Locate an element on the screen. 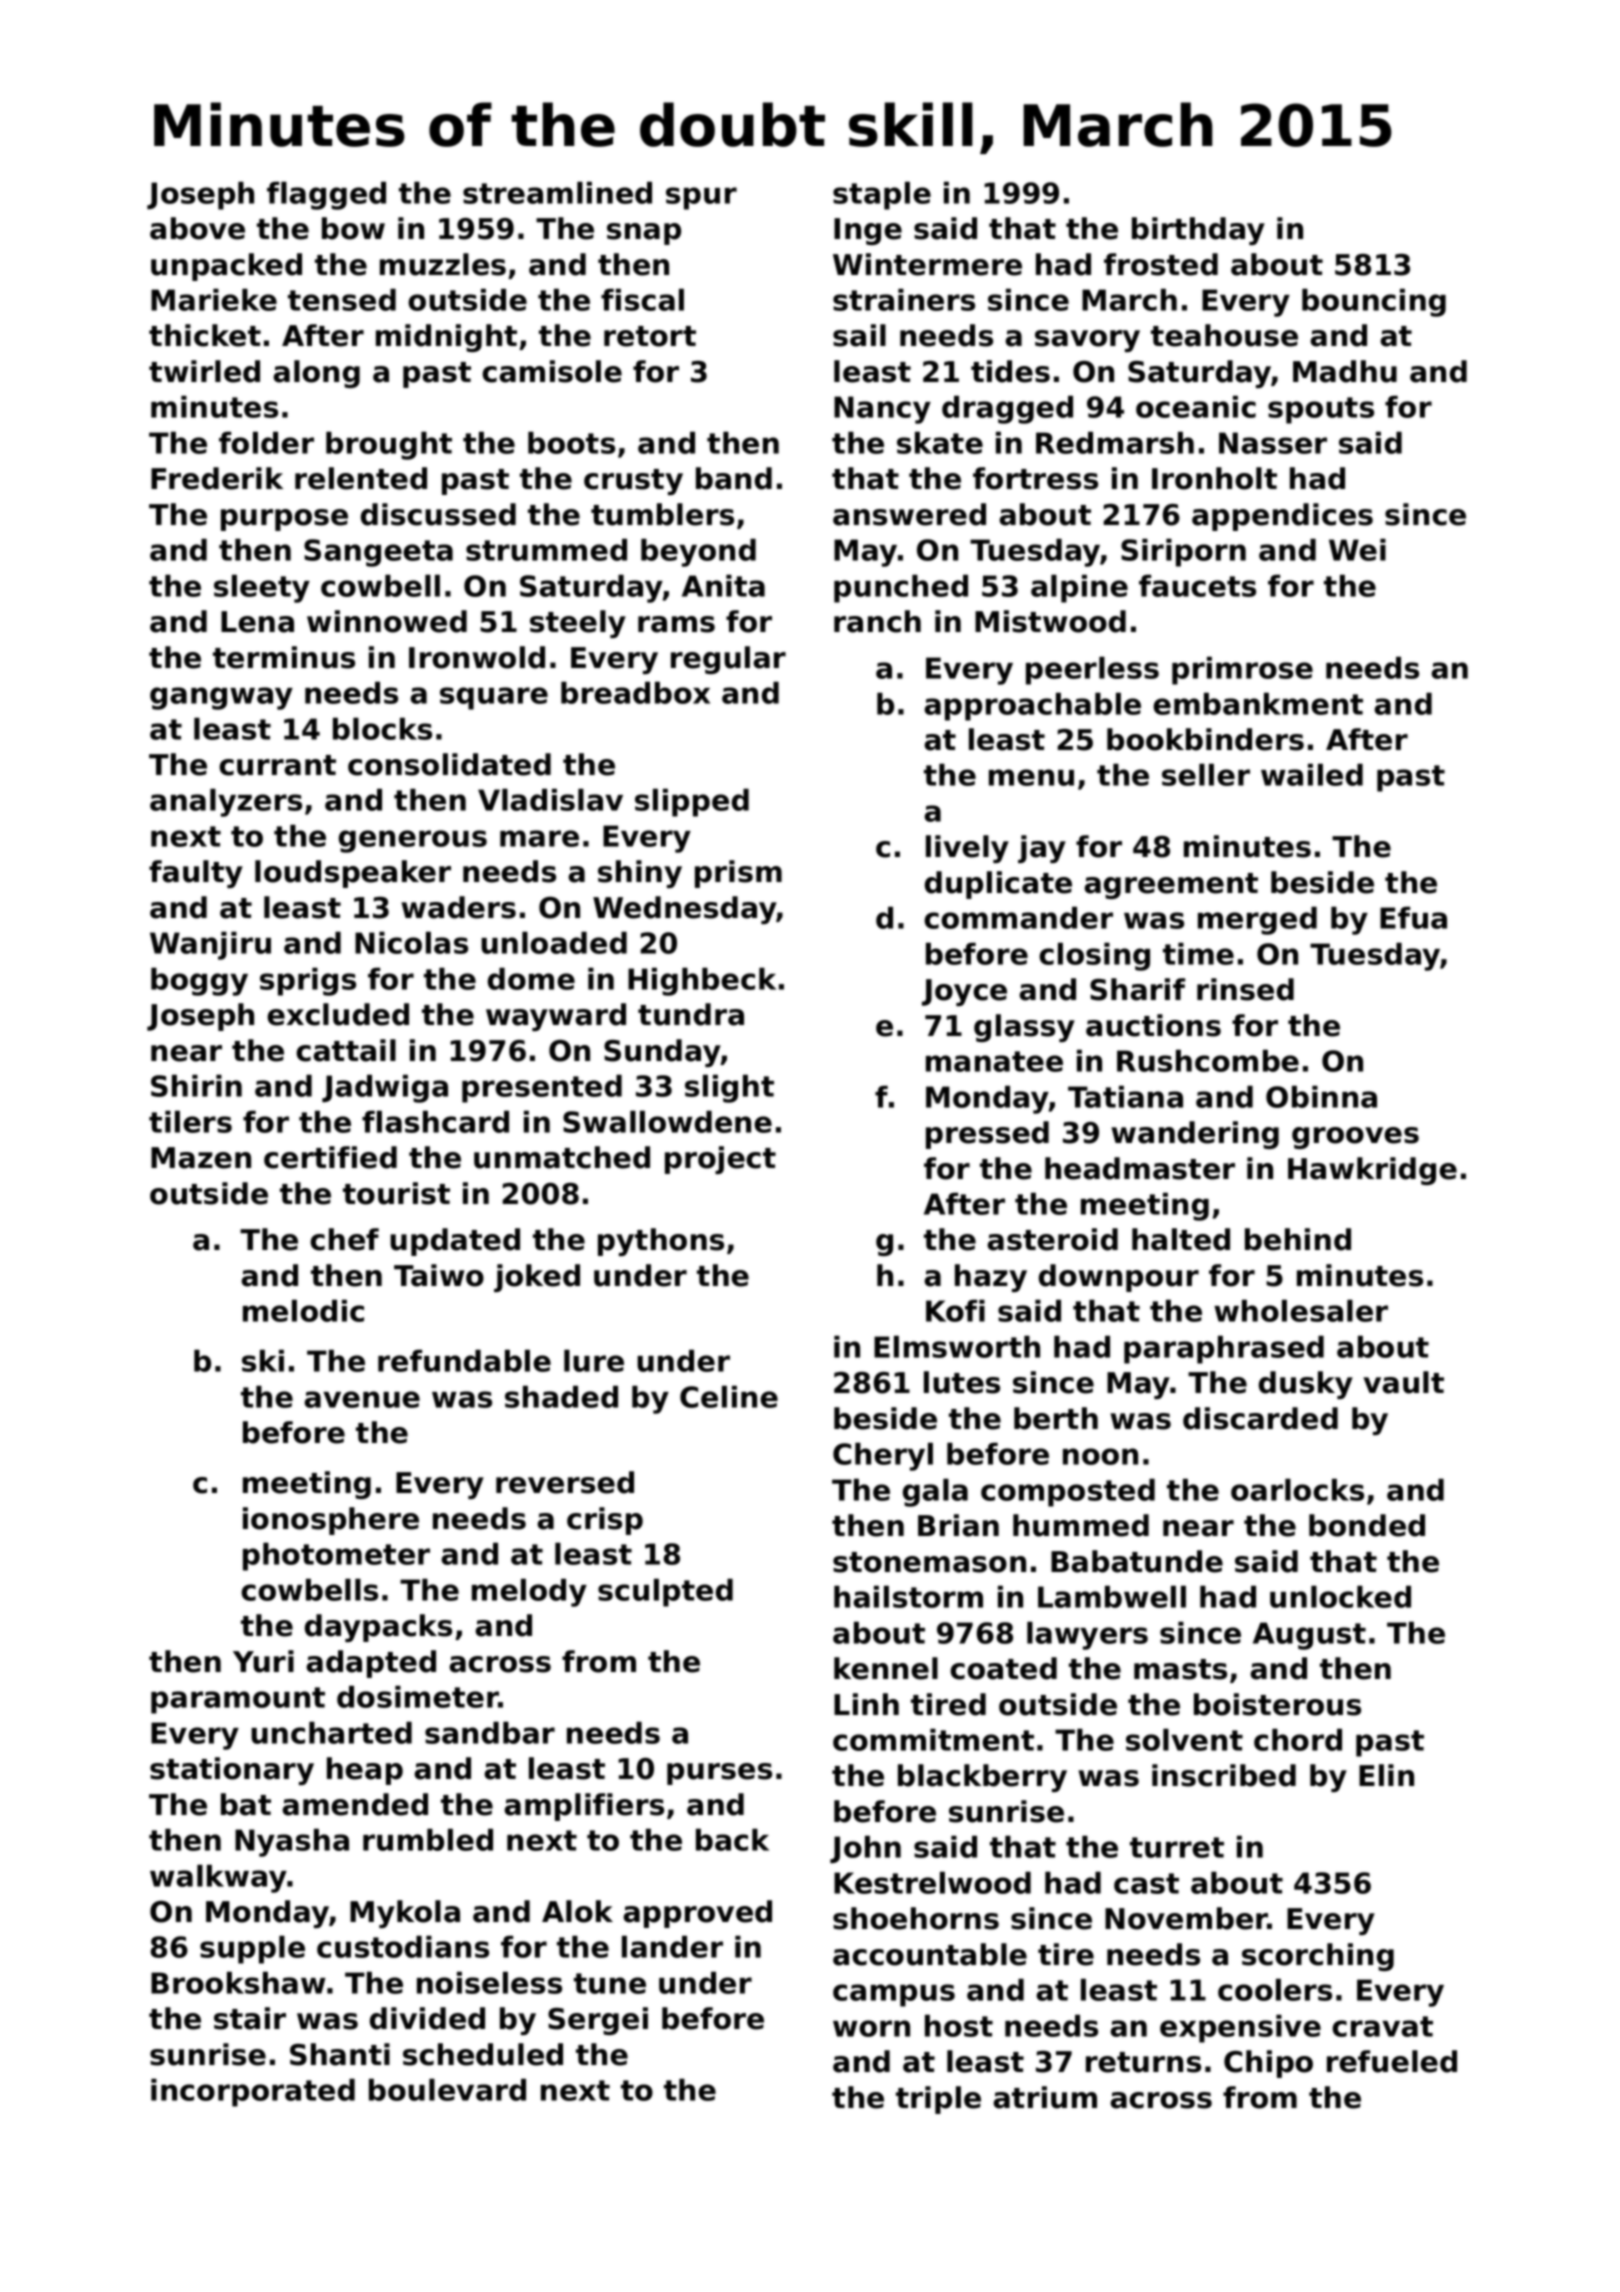 This screenshot has height=2292, width=1620. crusty is located at coordinates (633, 482).
